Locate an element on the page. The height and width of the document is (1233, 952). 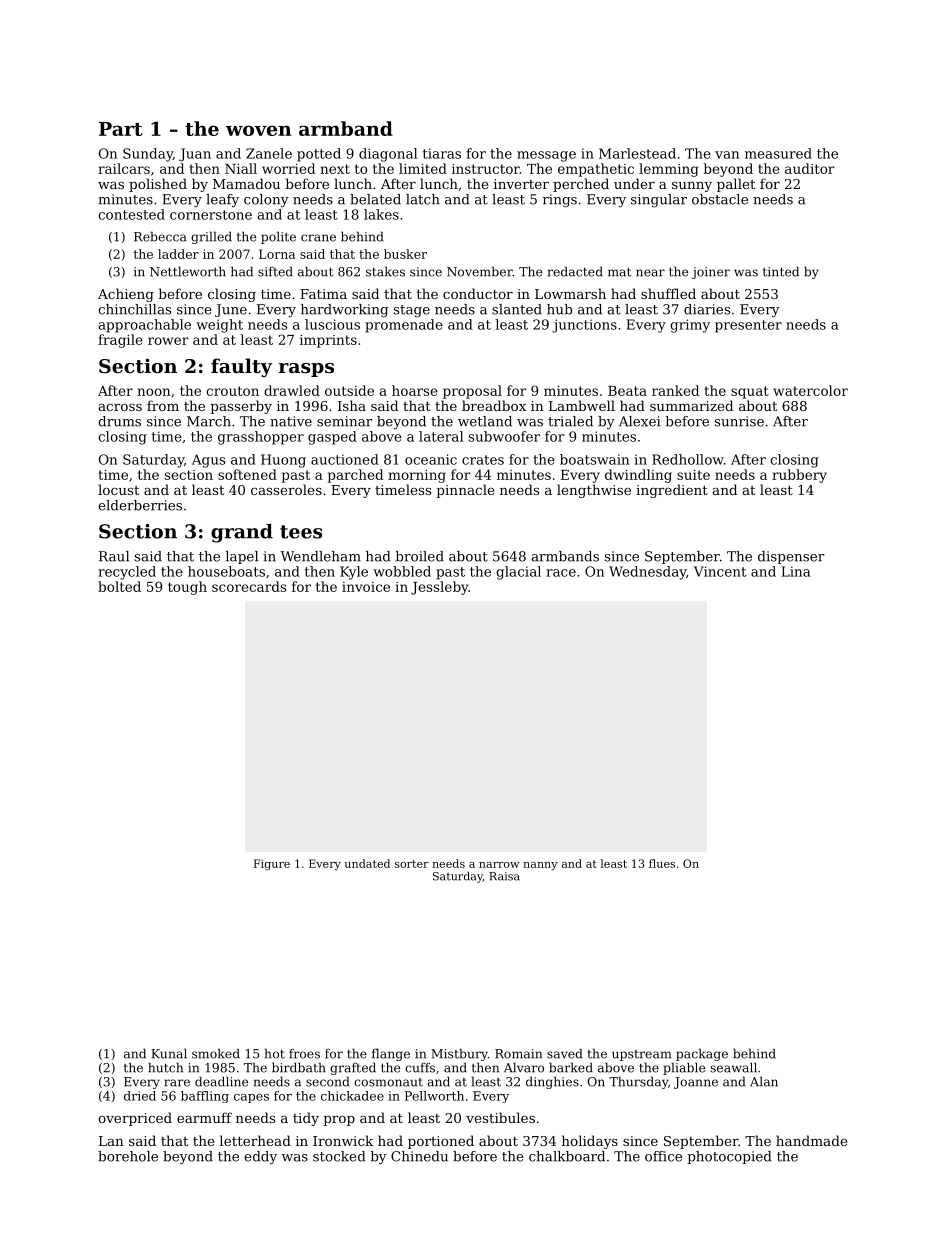
race is located at coordinates (561, 573).
